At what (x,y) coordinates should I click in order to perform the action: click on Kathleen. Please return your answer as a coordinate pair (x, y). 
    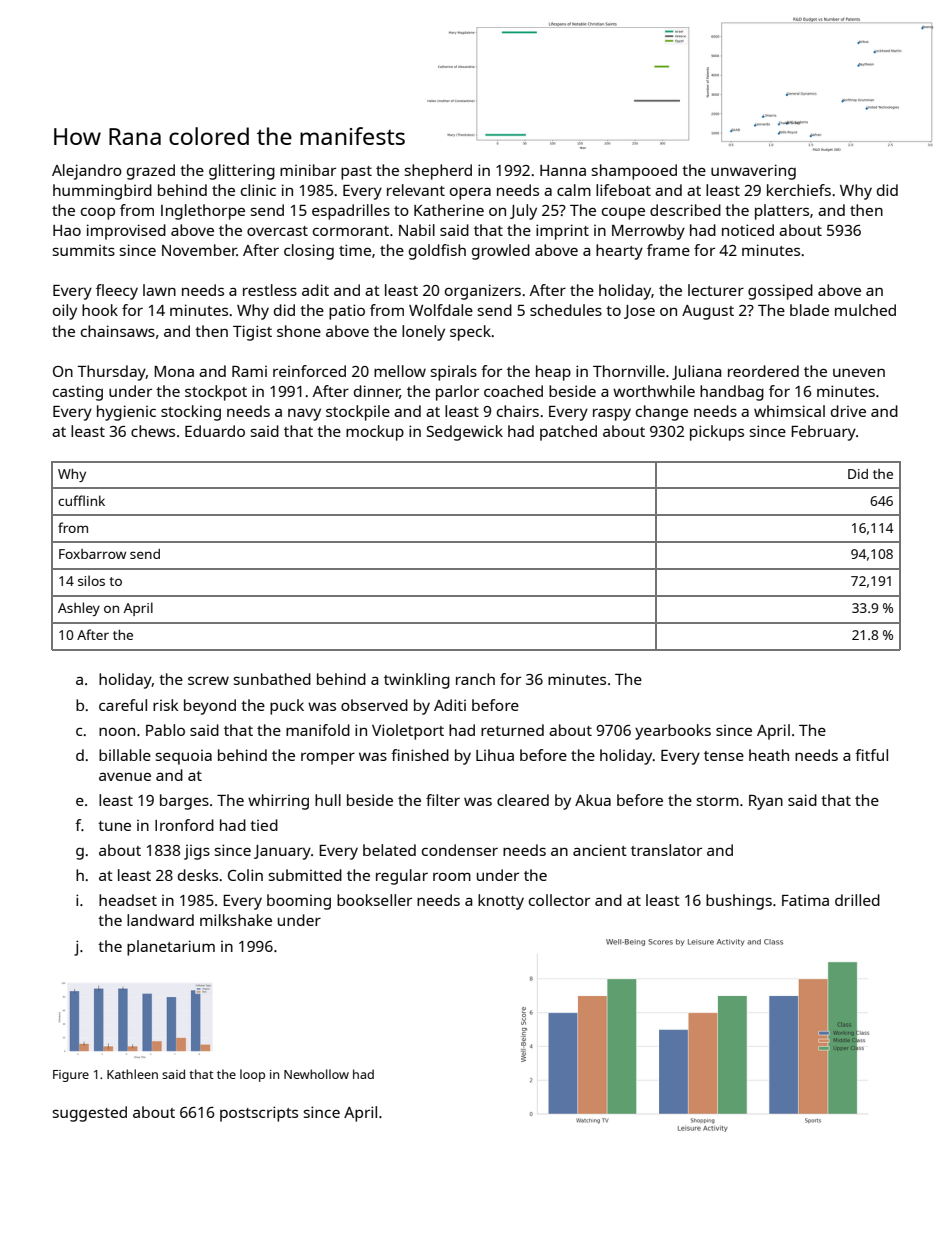
    Looking at the image, I should click on (132, 1074).
